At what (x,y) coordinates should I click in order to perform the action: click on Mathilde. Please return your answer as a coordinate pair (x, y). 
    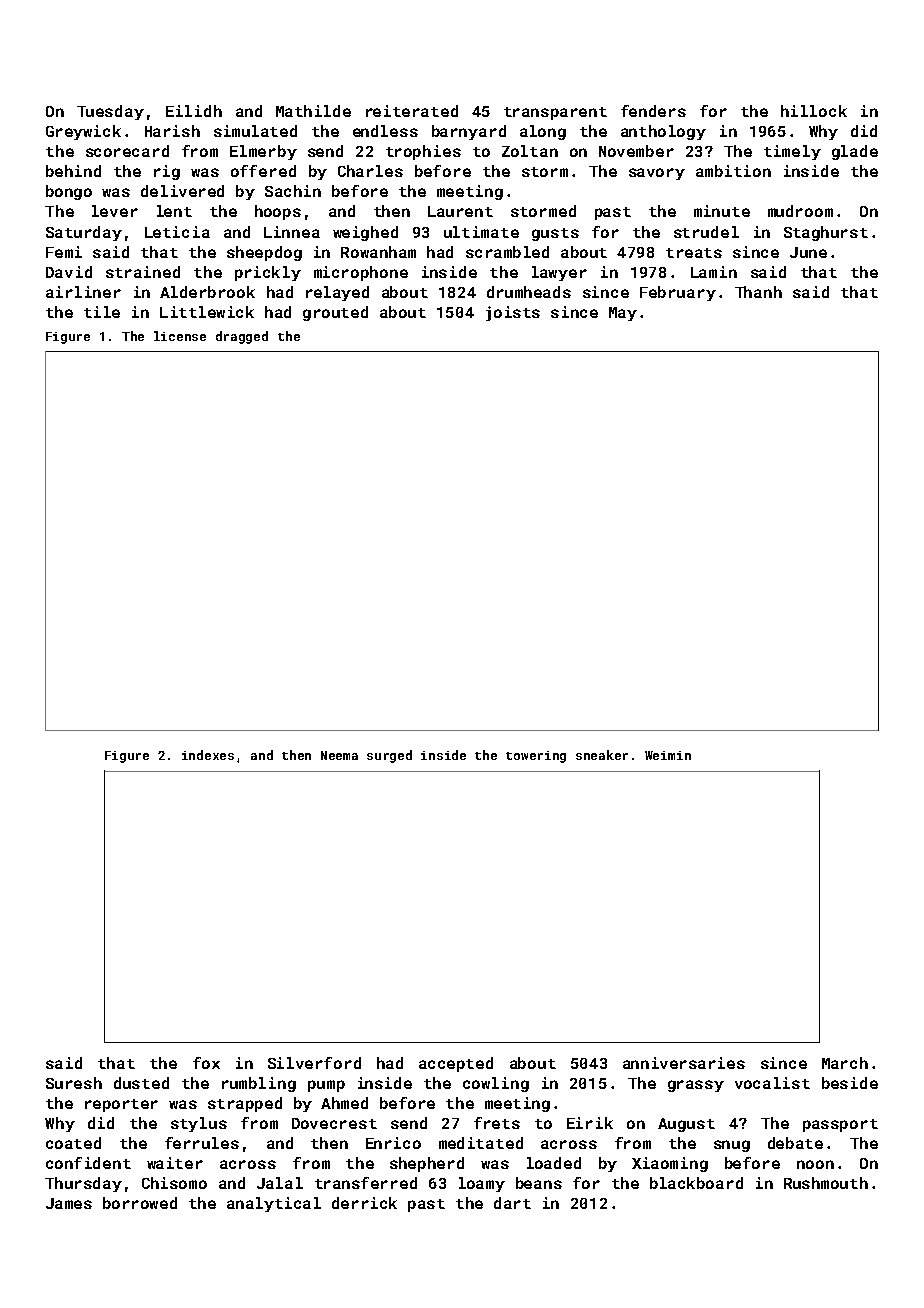
    Looking at the image, I should click on (313, 111).
